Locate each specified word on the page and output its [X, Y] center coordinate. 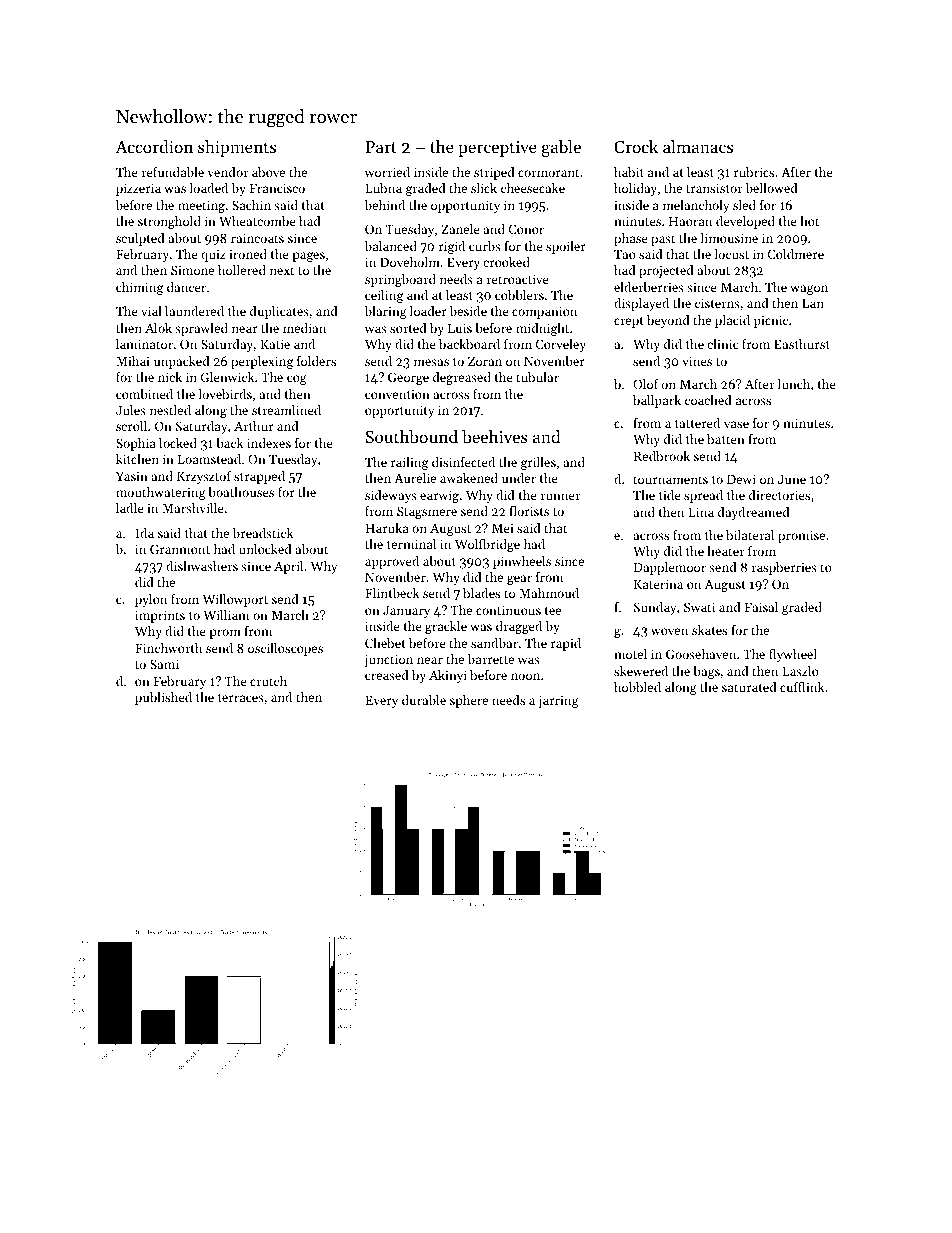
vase [736, 424]
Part [381, 147]
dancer [186, 287]
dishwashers [202, 566]
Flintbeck [392, 593]
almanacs [698, 146]
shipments [237, 148]
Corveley [560, 345]
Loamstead [209, 459]
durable [424, 700]
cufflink [802, 687]
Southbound [411, 436]
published [163, 698]
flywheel [793, 655]
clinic [722, 344]
